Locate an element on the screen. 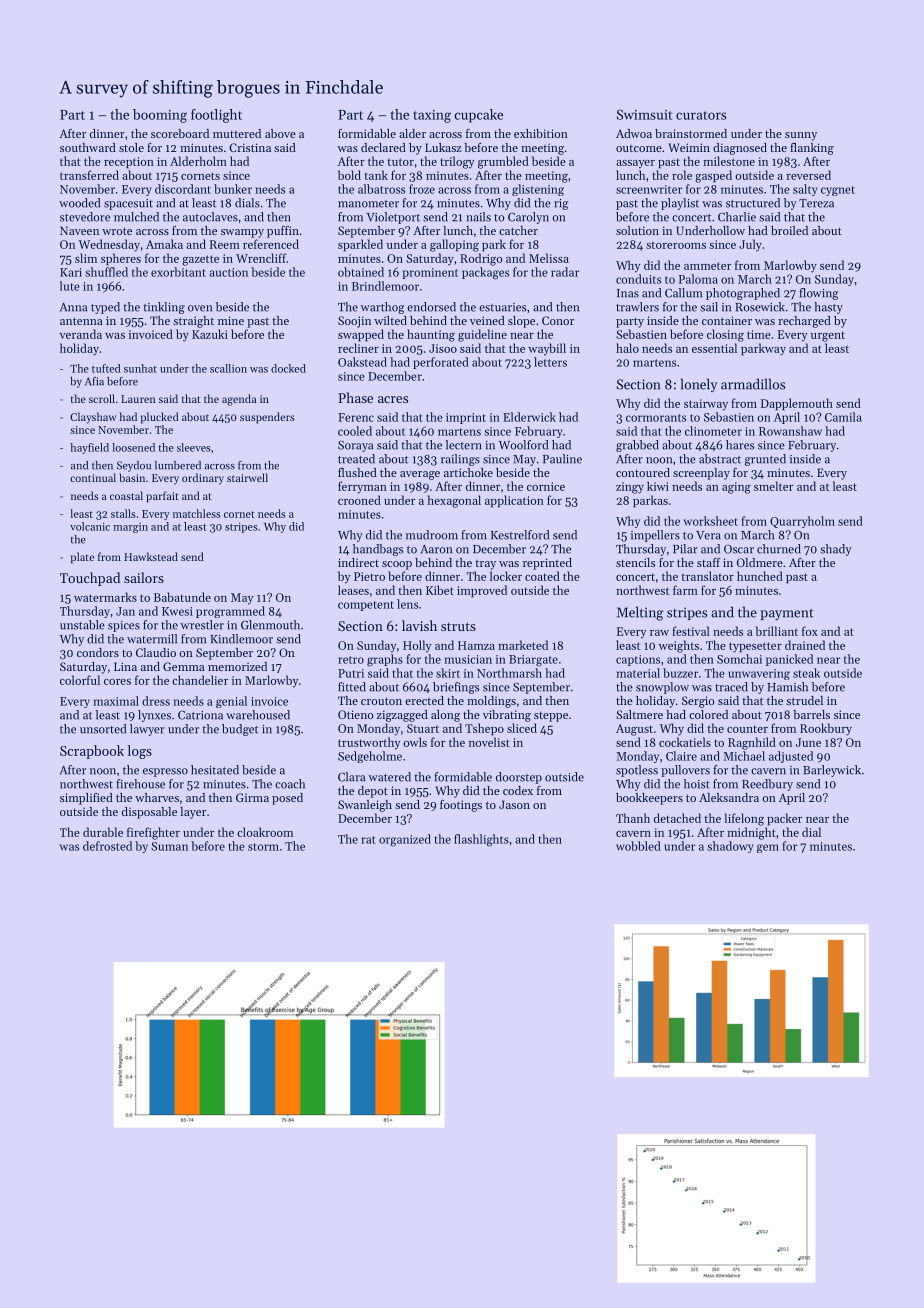  above is located at coordinates (280, 133).
